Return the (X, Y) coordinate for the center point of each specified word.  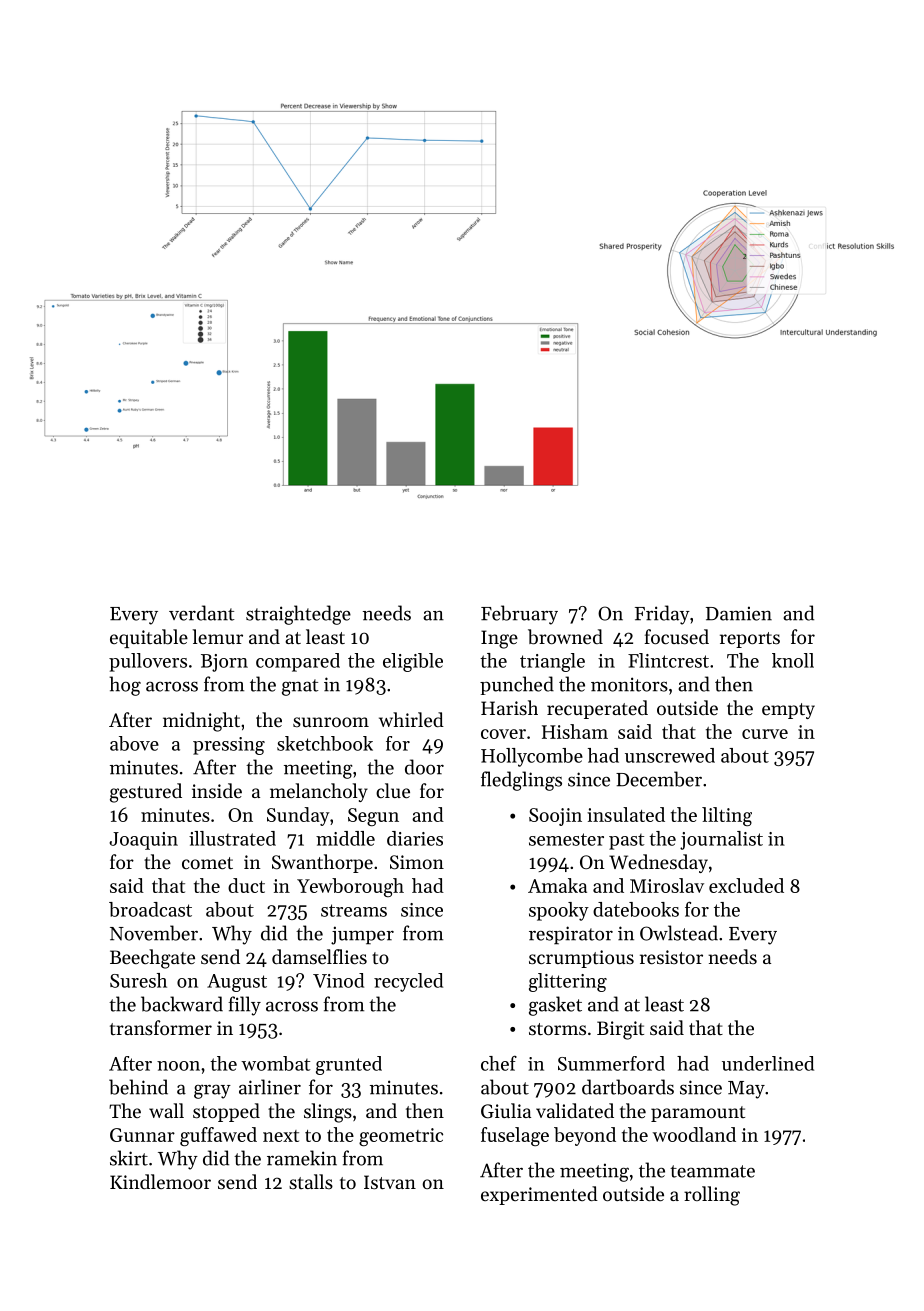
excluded (746, 885)
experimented (539, 1195)
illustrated (232, 838)
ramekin (302, 1158)
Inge (499, 639)
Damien (739, 613)
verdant (202, 613)
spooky (559, 911)
